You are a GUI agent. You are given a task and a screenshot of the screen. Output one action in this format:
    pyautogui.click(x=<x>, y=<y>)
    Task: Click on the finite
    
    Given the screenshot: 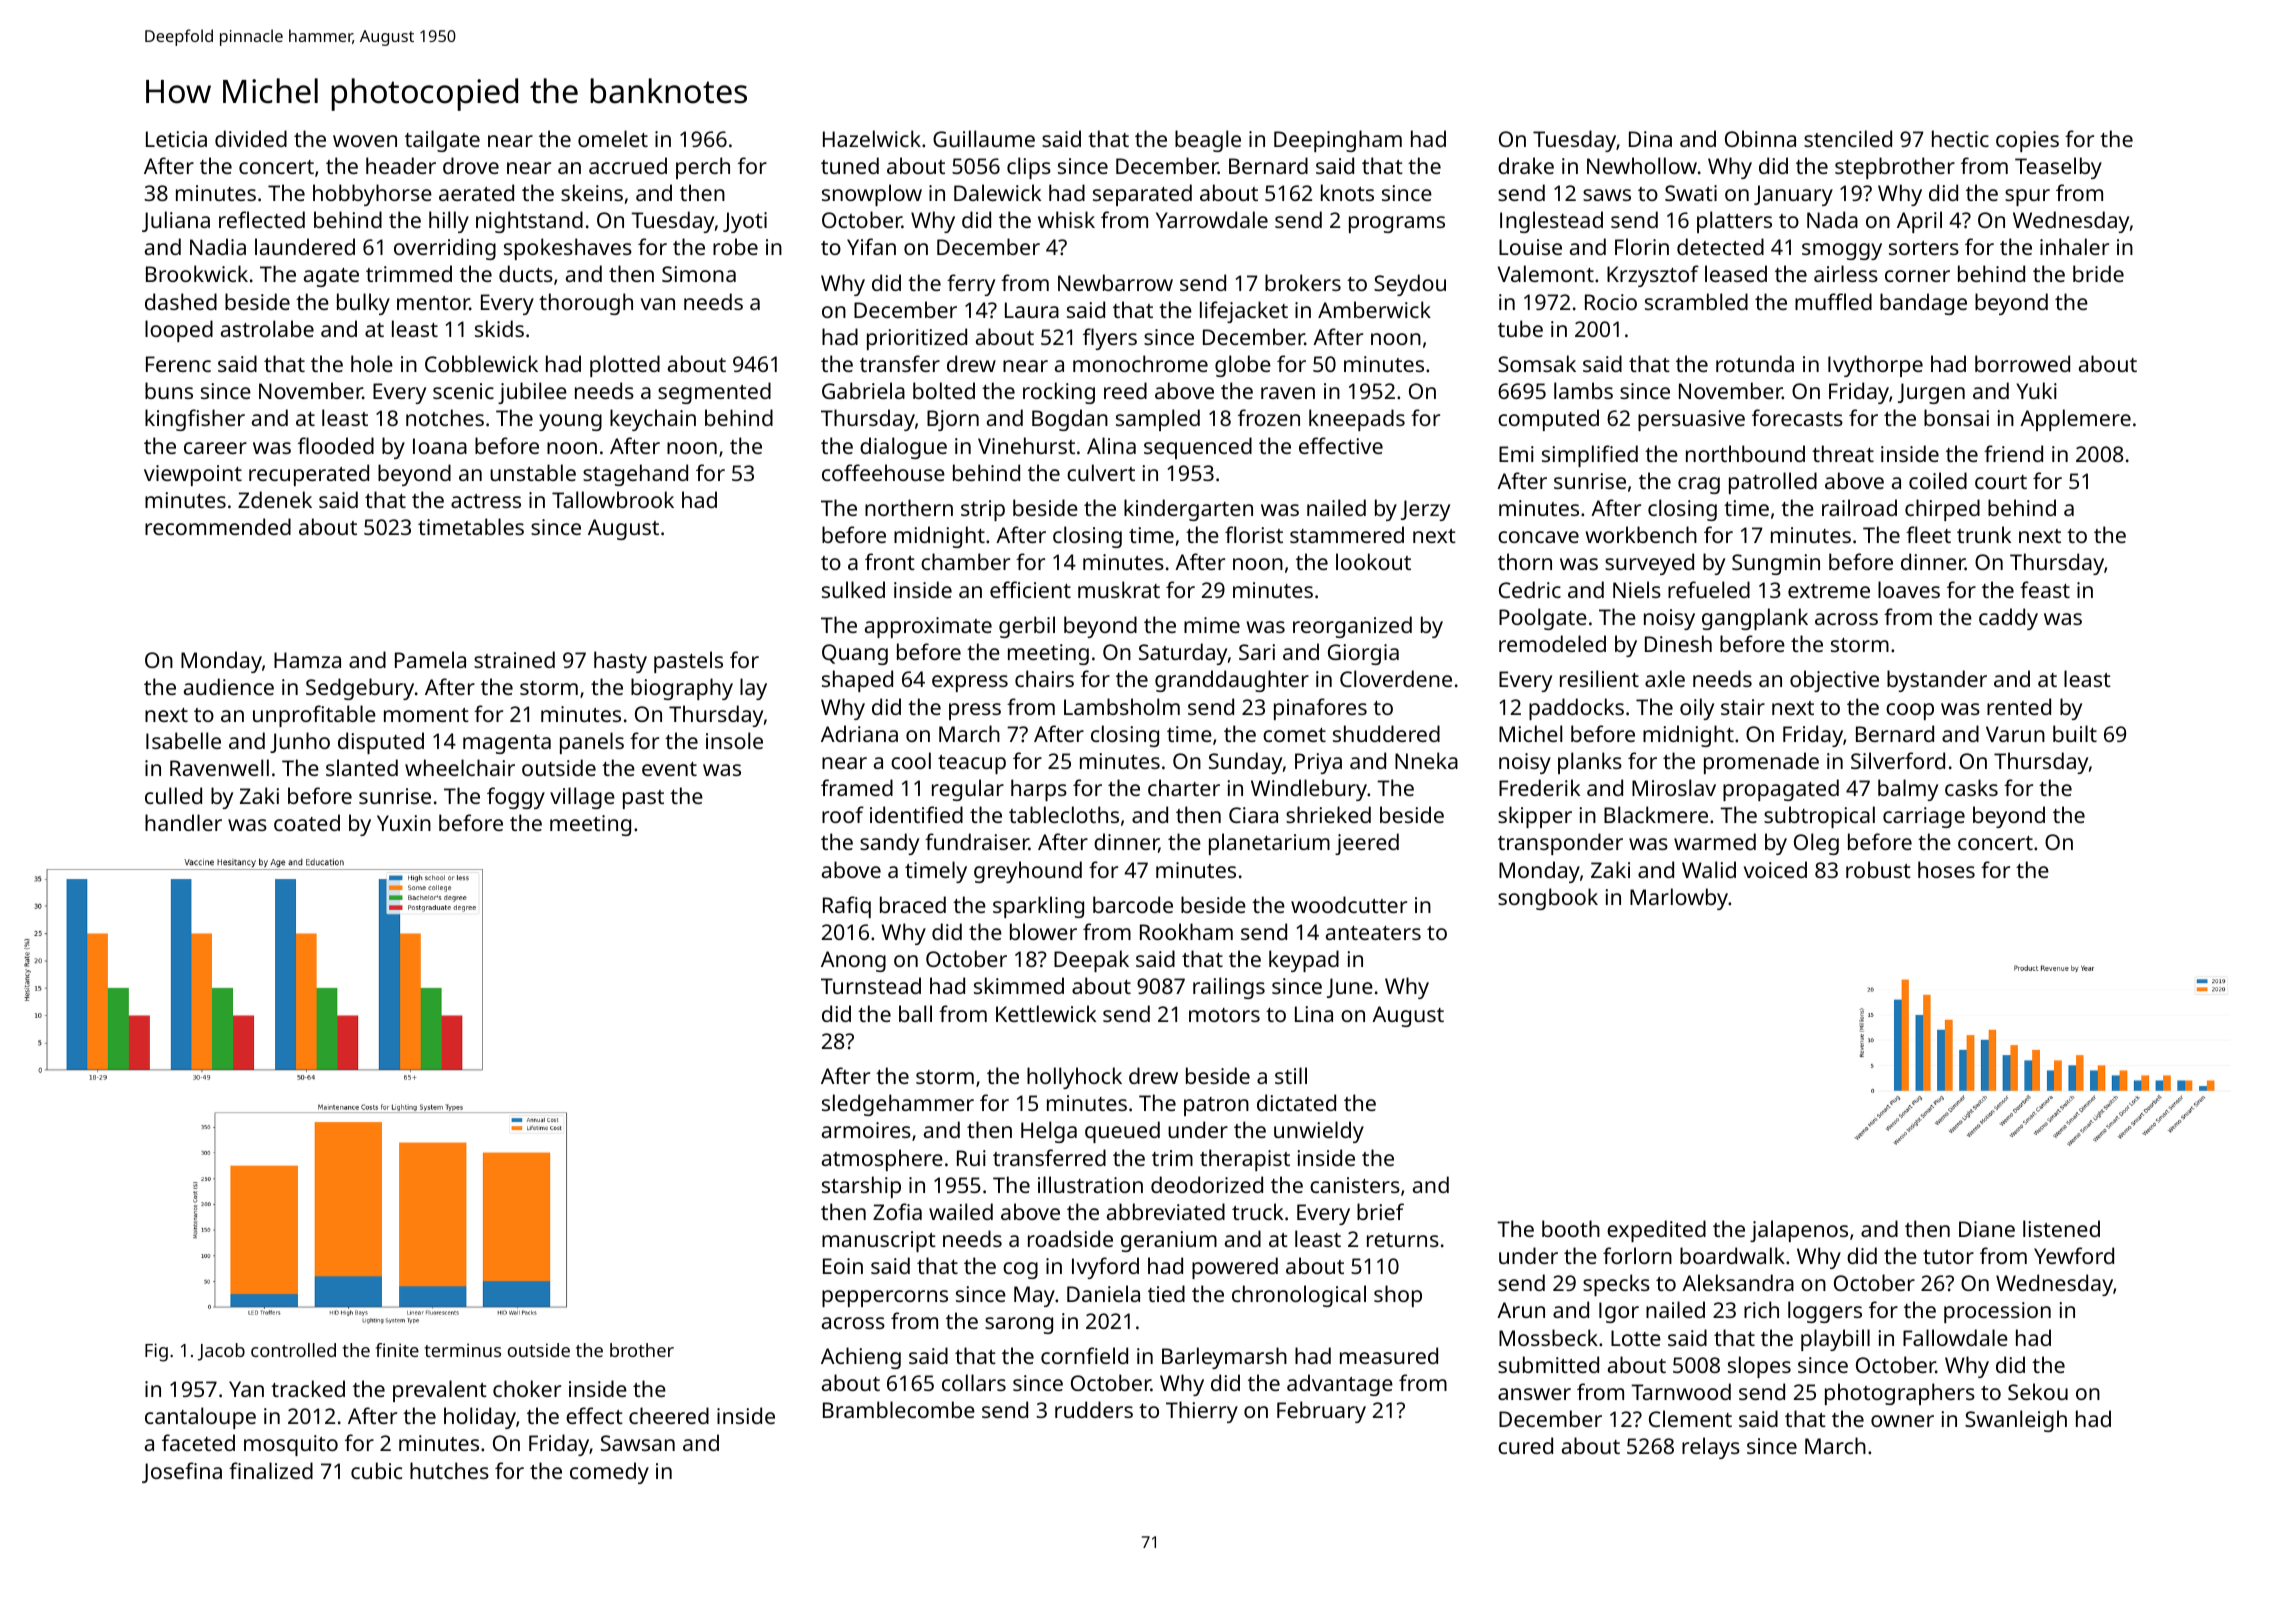 What is the action you would take?
    pyautogui.click(x=397, y=1350)
